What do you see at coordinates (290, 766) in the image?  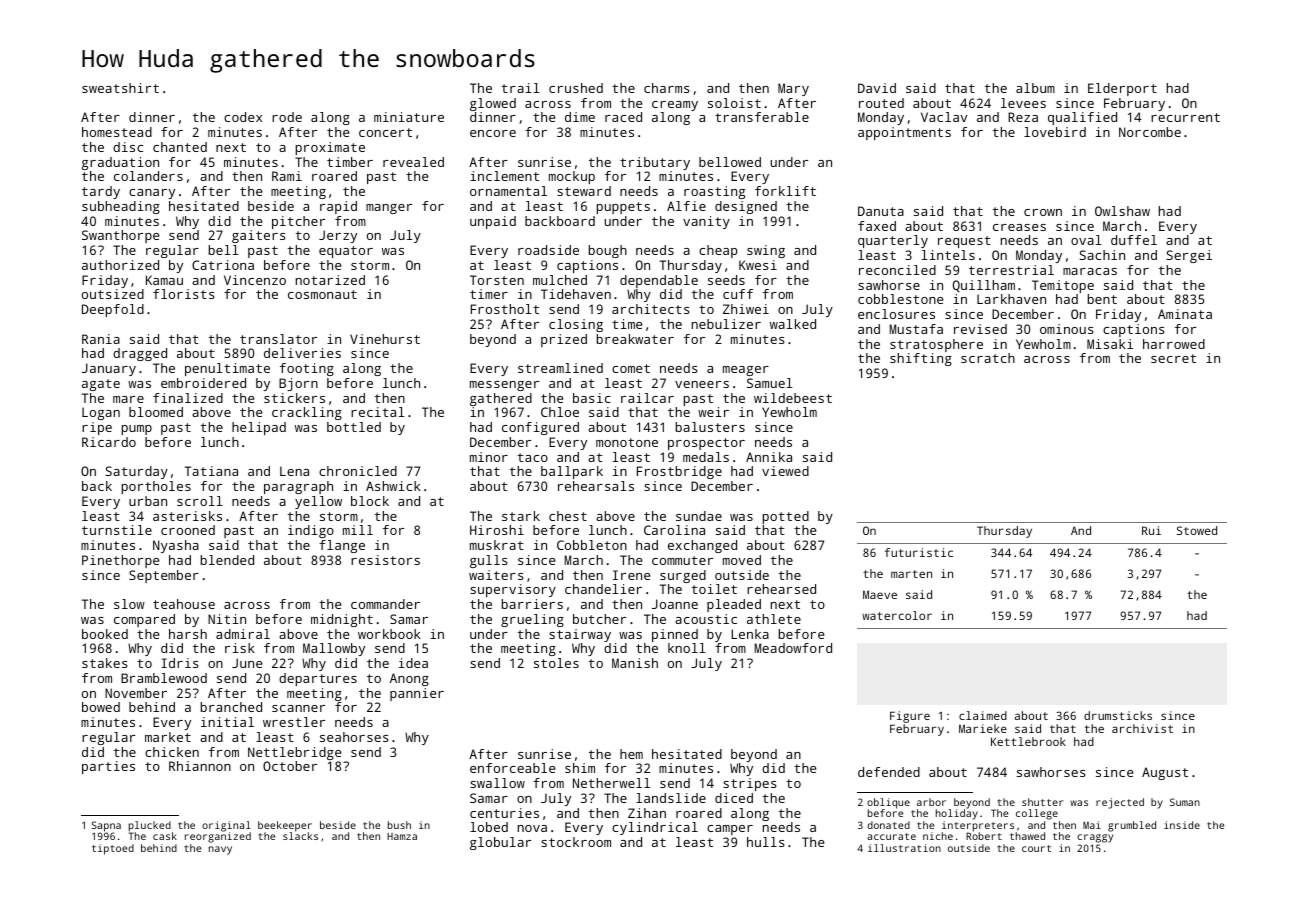 I see `October` at bounding box center [290, 766].
